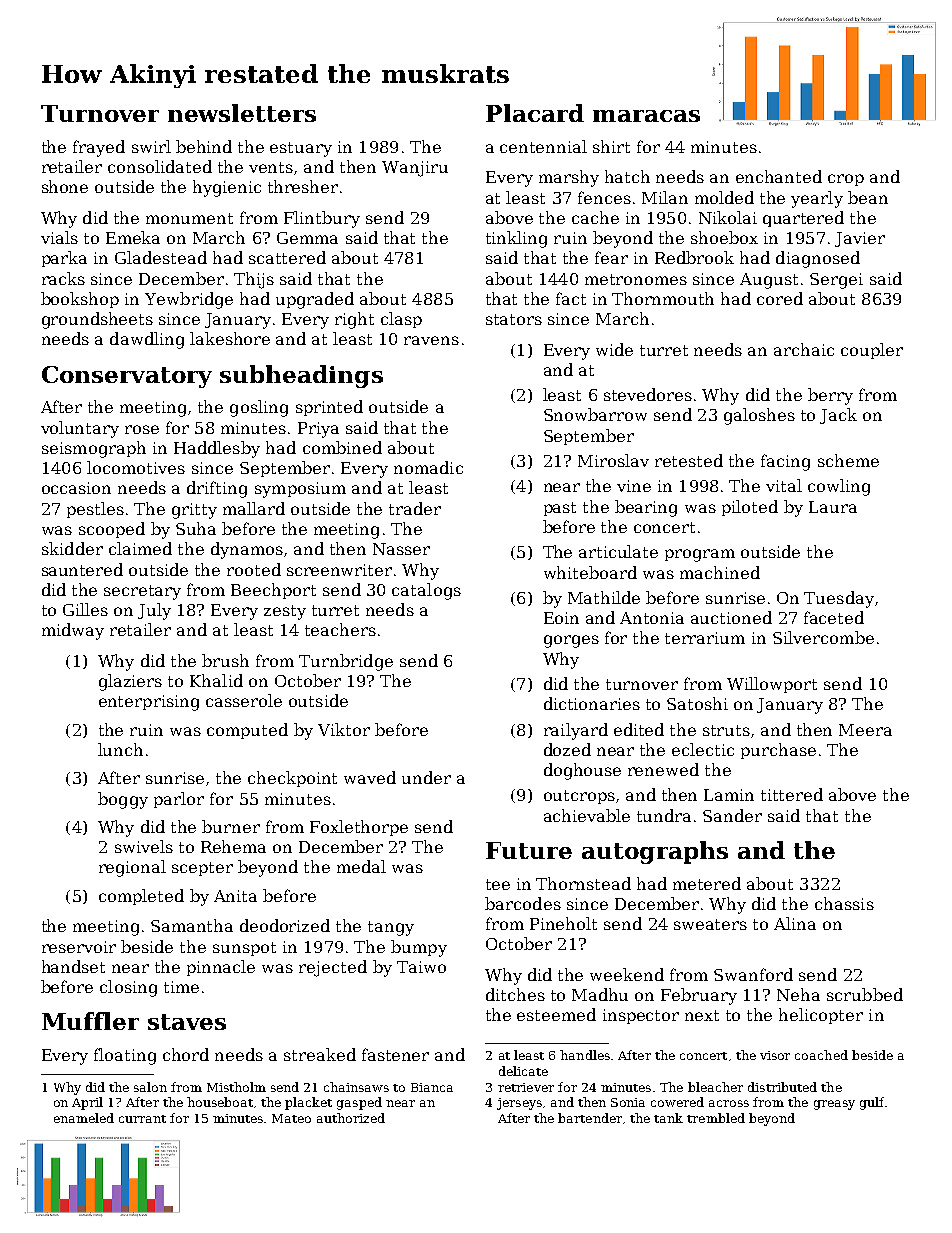 Image resolution: width=952 pixels, height=1233 pixels. Describe the element at coordinates (221, 968) in the screenshot. I see `pinnacle` at that location.
